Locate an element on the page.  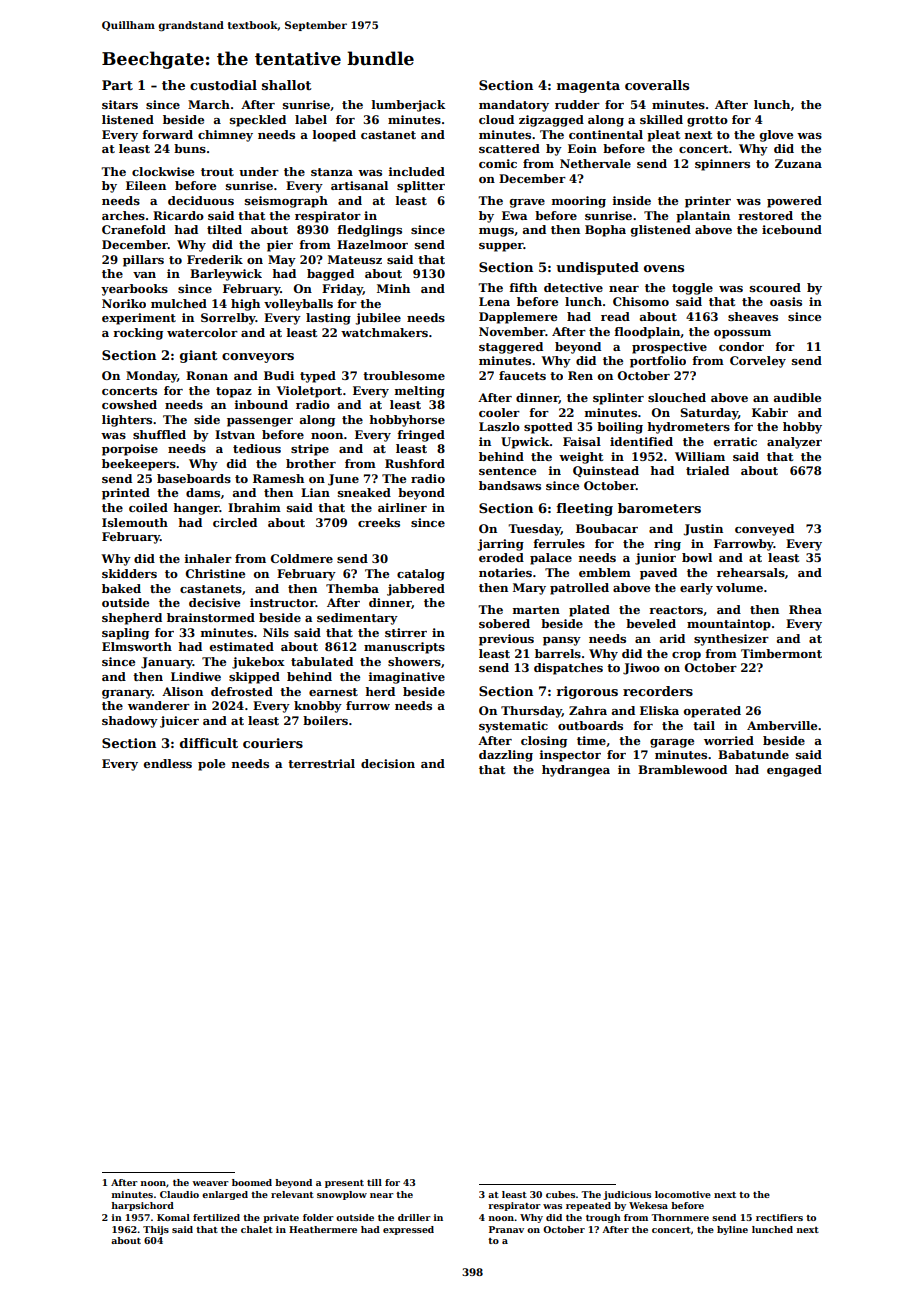
scattered is located at coordinates (509, 148).
